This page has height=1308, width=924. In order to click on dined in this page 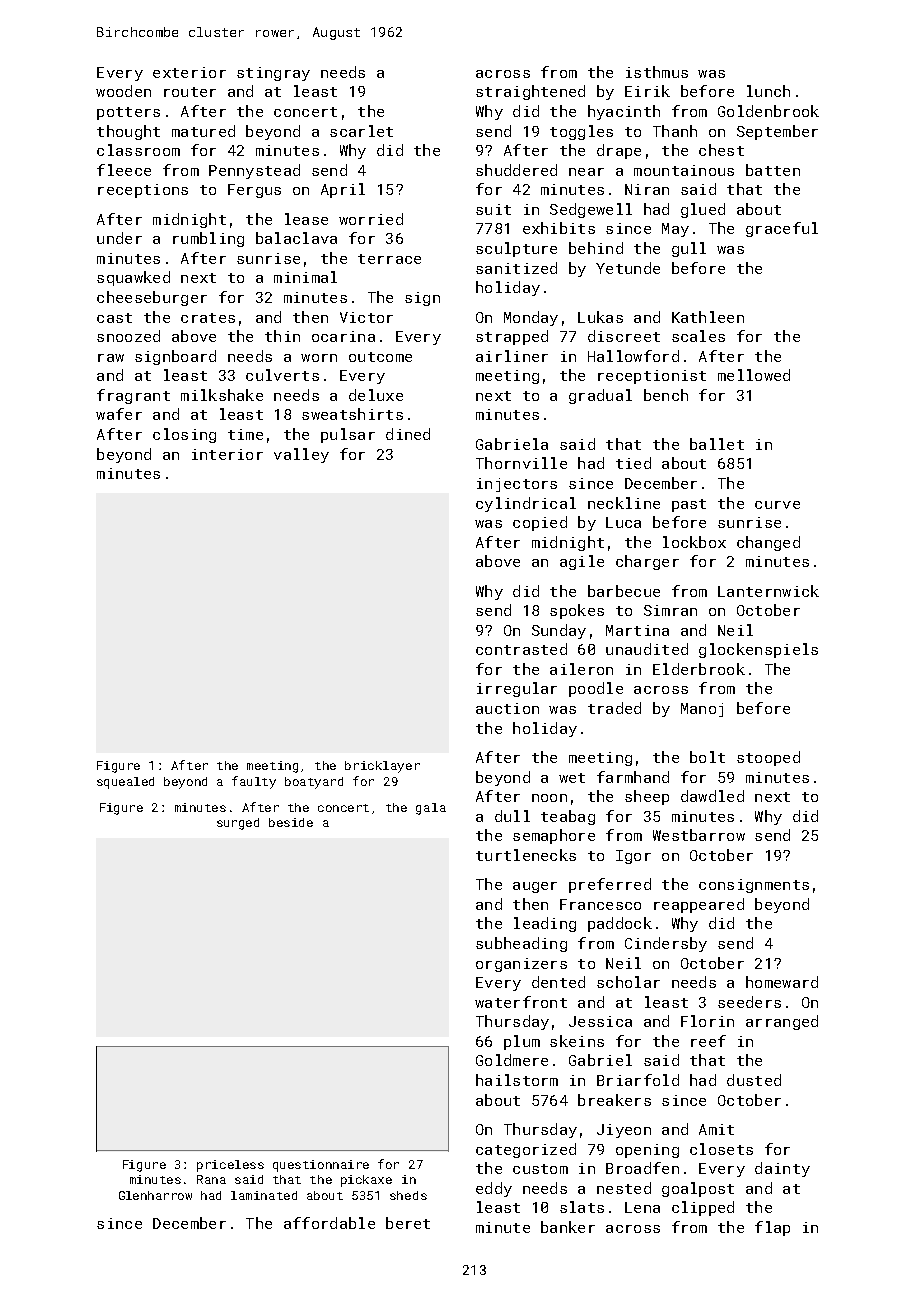, I will do `click(408, 434)`.
